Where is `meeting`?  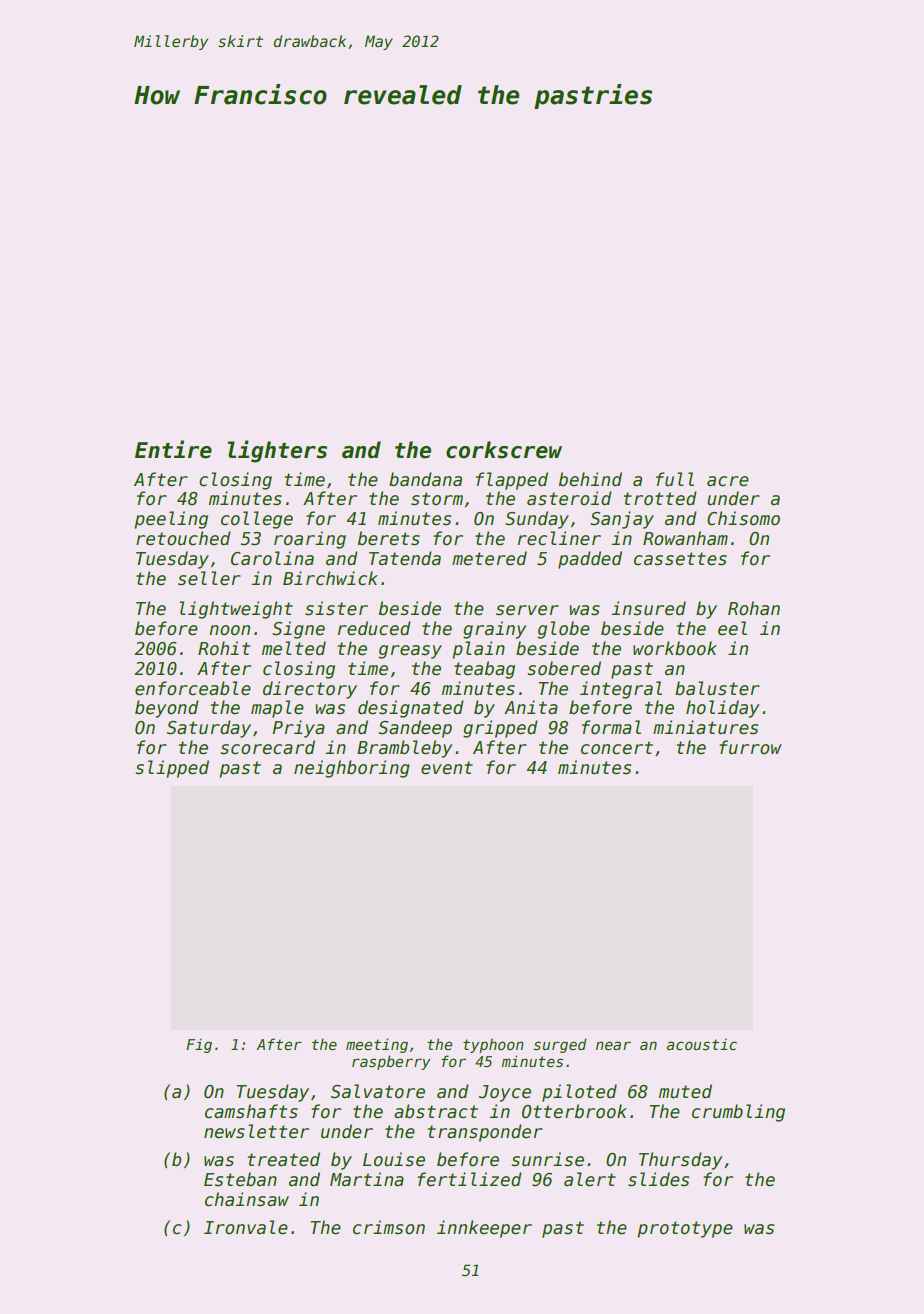
meeting is located at coordinates (377, 1045).
